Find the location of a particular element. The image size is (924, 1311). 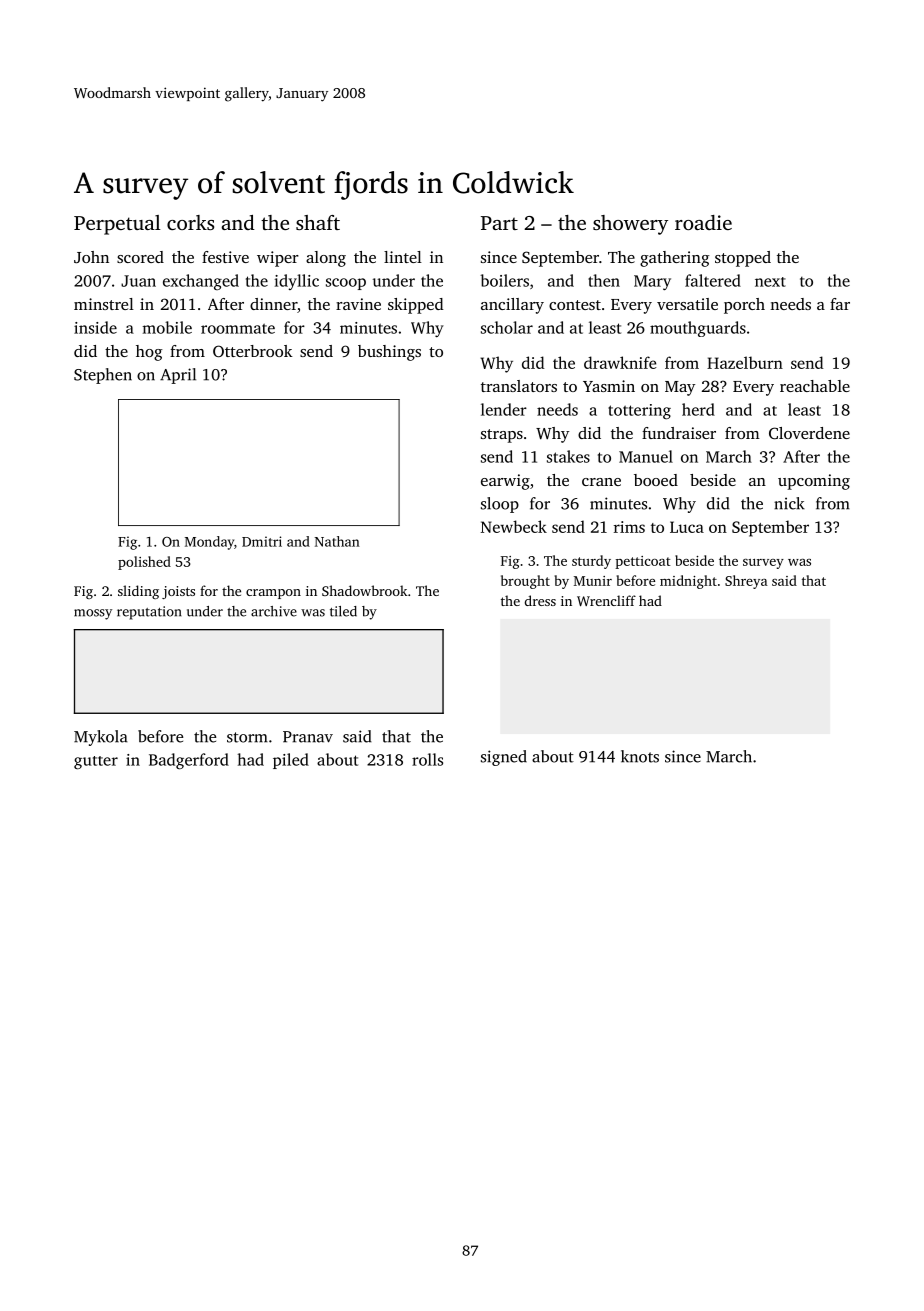

piled is located at coordinates (291, 761).
